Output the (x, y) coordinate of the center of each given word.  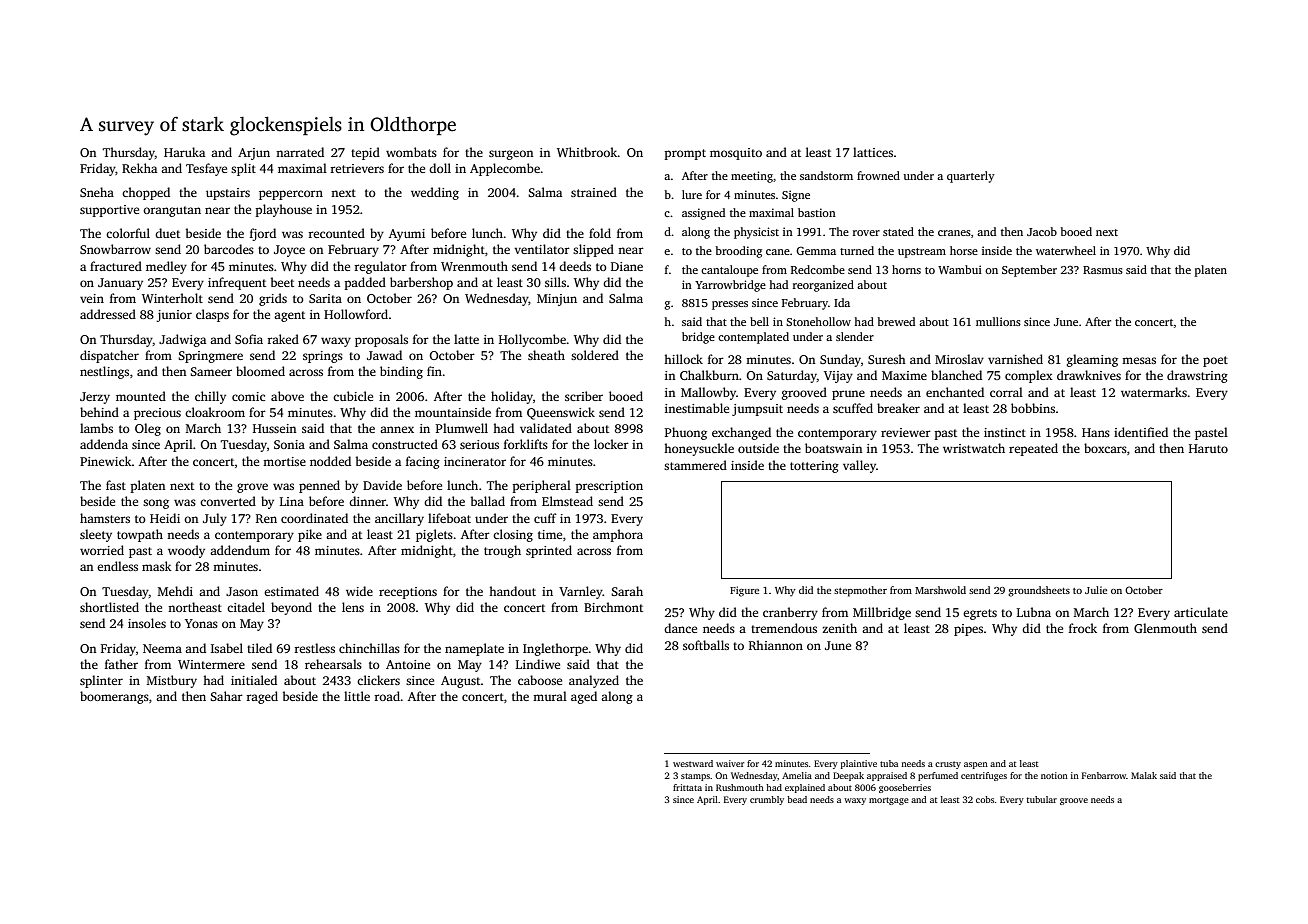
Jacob (1042, 231)
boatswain (833, 448)
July (215, 519)
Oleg (148, 429)
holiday (512, 397)
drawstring (1197, 376)
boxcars (1105, 448)
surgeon (511, 155)
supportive (109, 211)
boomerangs (114, 697)
